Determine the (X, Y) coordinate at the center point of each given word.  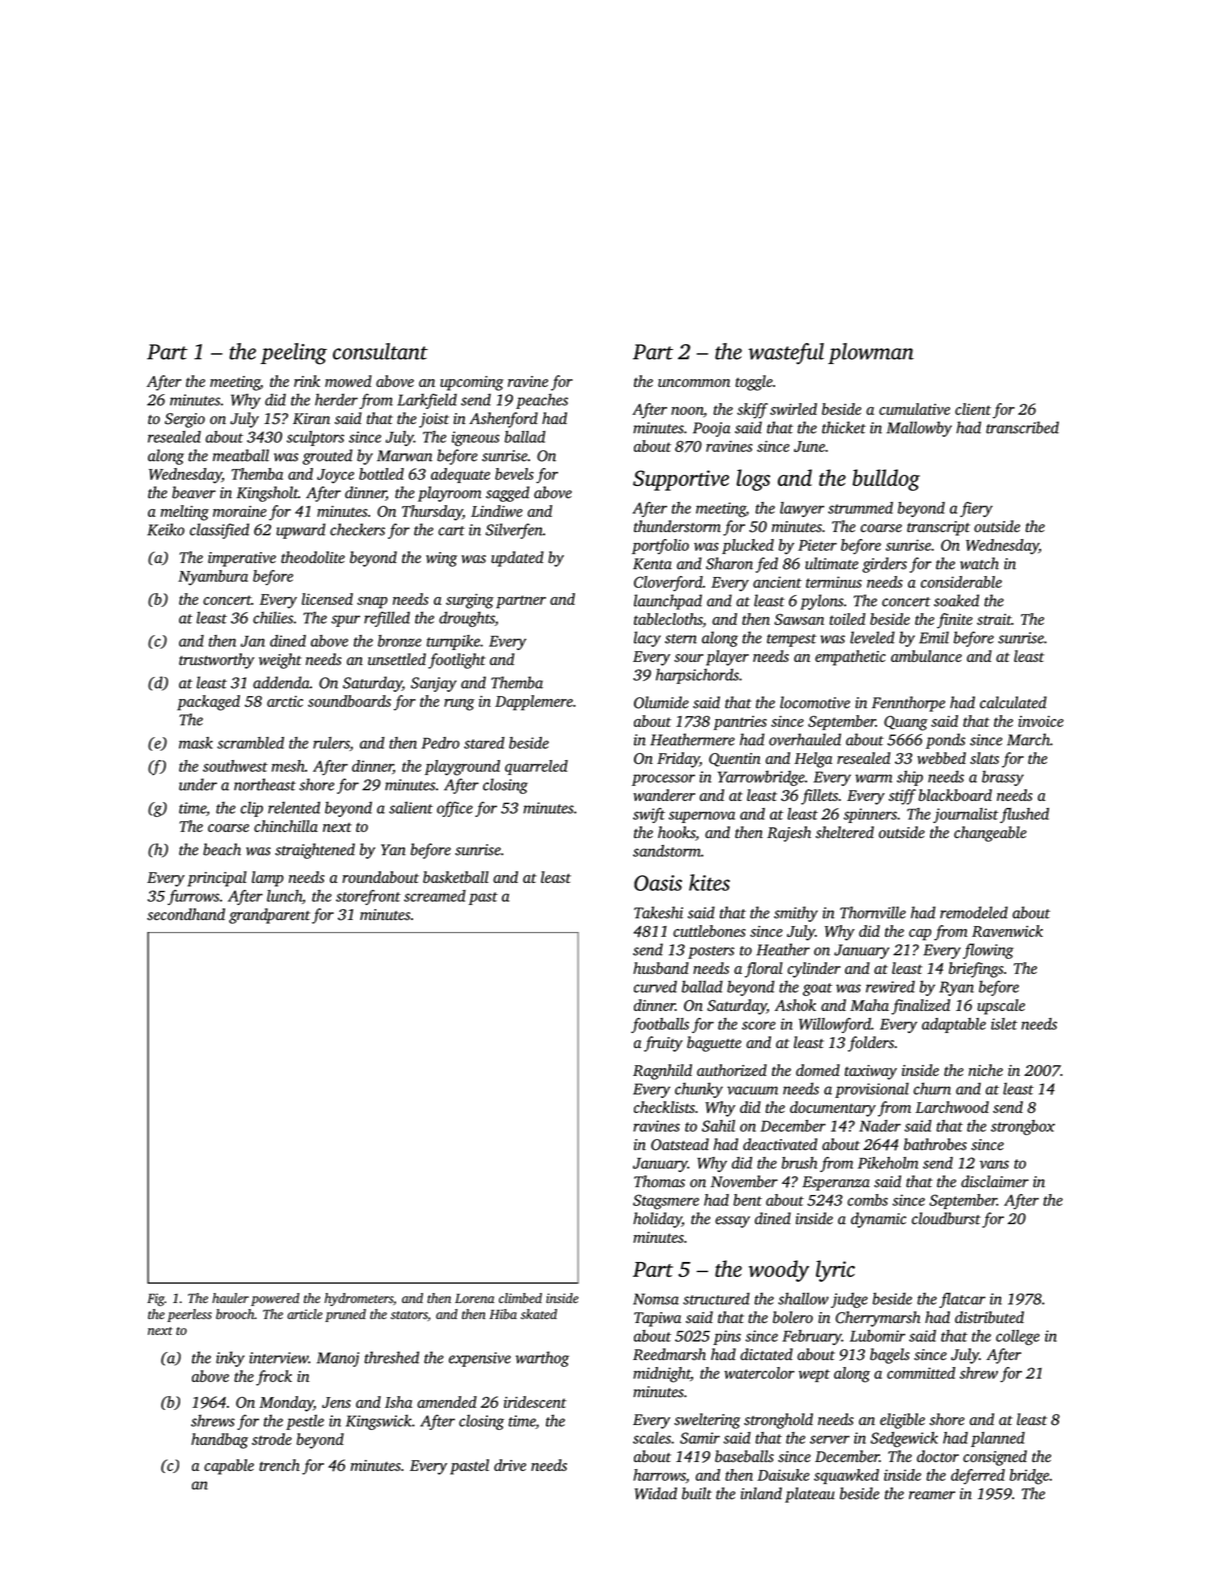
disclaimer (995, 1181)
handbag (219, 1441)
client (973, 409)
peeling (293, 354)
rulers (331, 744)
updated (517, 559)
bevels (514, 474)
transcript (938, 528)
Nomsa (656, 1299)
